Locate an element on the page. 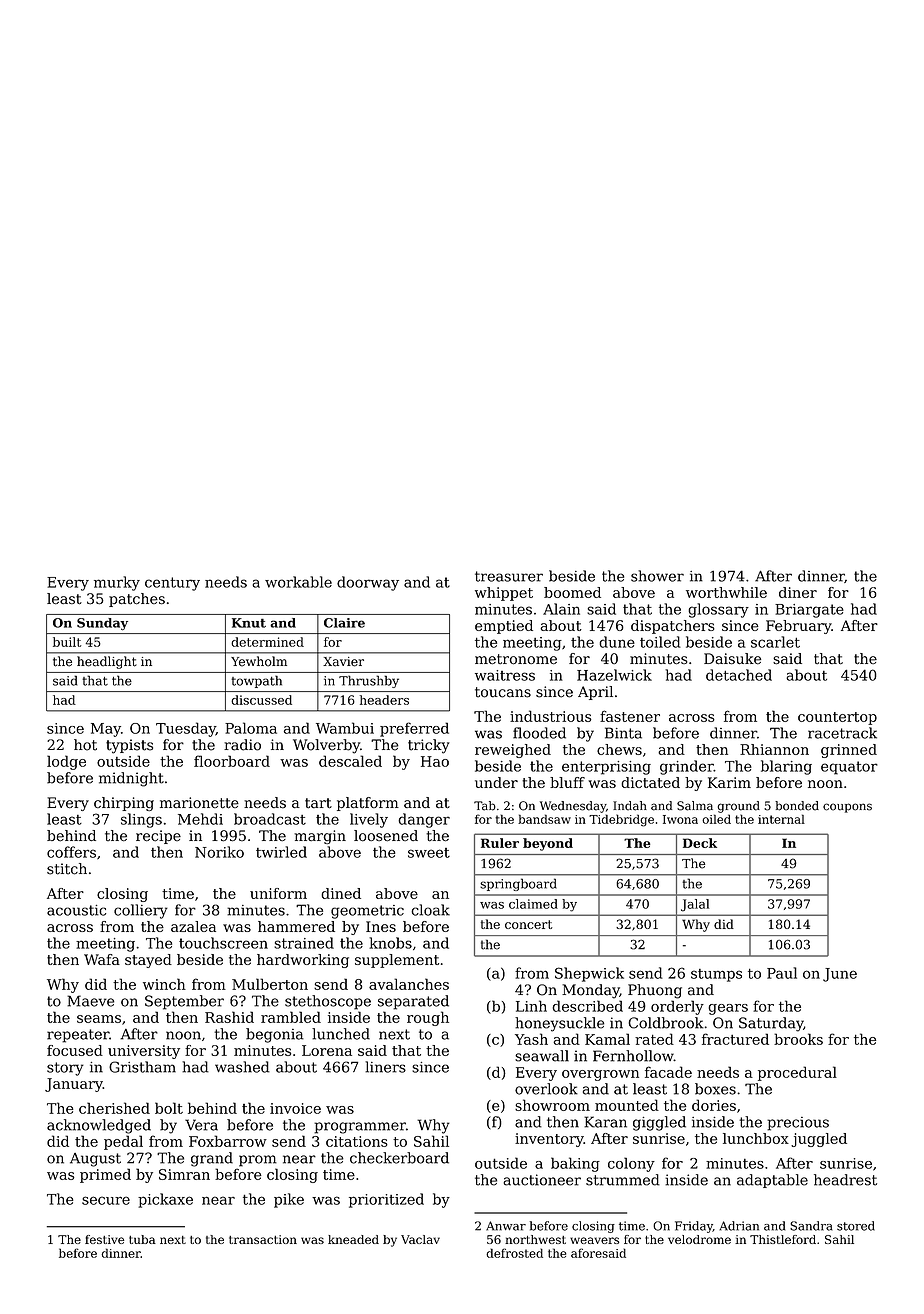 This image has width=924, height=1314. treasurer is located at coordinates (509, 576).
